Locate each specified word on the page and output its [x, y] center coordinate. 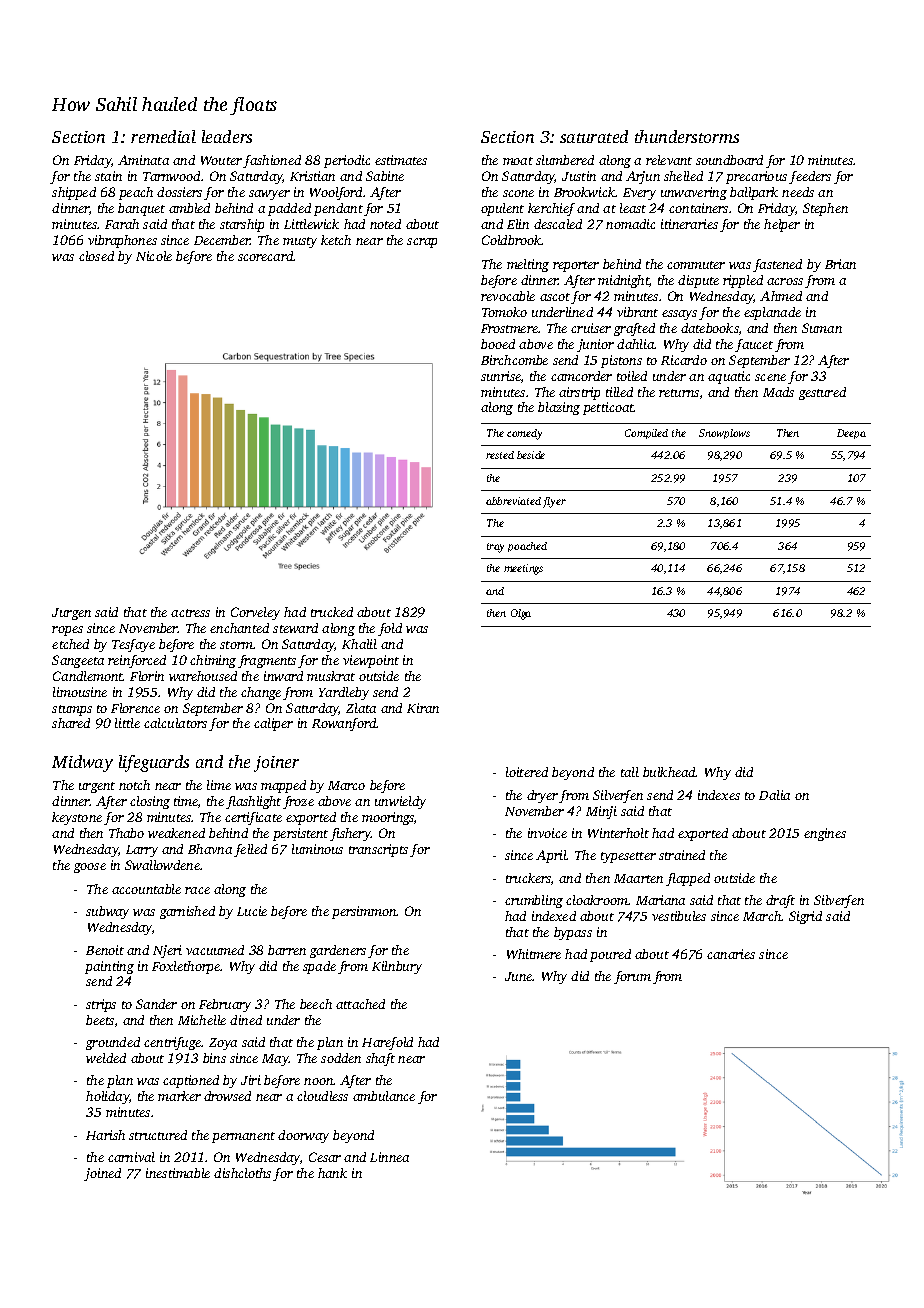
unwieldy [400, 802]
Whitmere [534, 954]
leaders [227, 136]
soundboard [729, 160]
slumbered [565, 160]
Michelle [202, 1020]
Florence [135, 708]
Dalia [774, 795]
